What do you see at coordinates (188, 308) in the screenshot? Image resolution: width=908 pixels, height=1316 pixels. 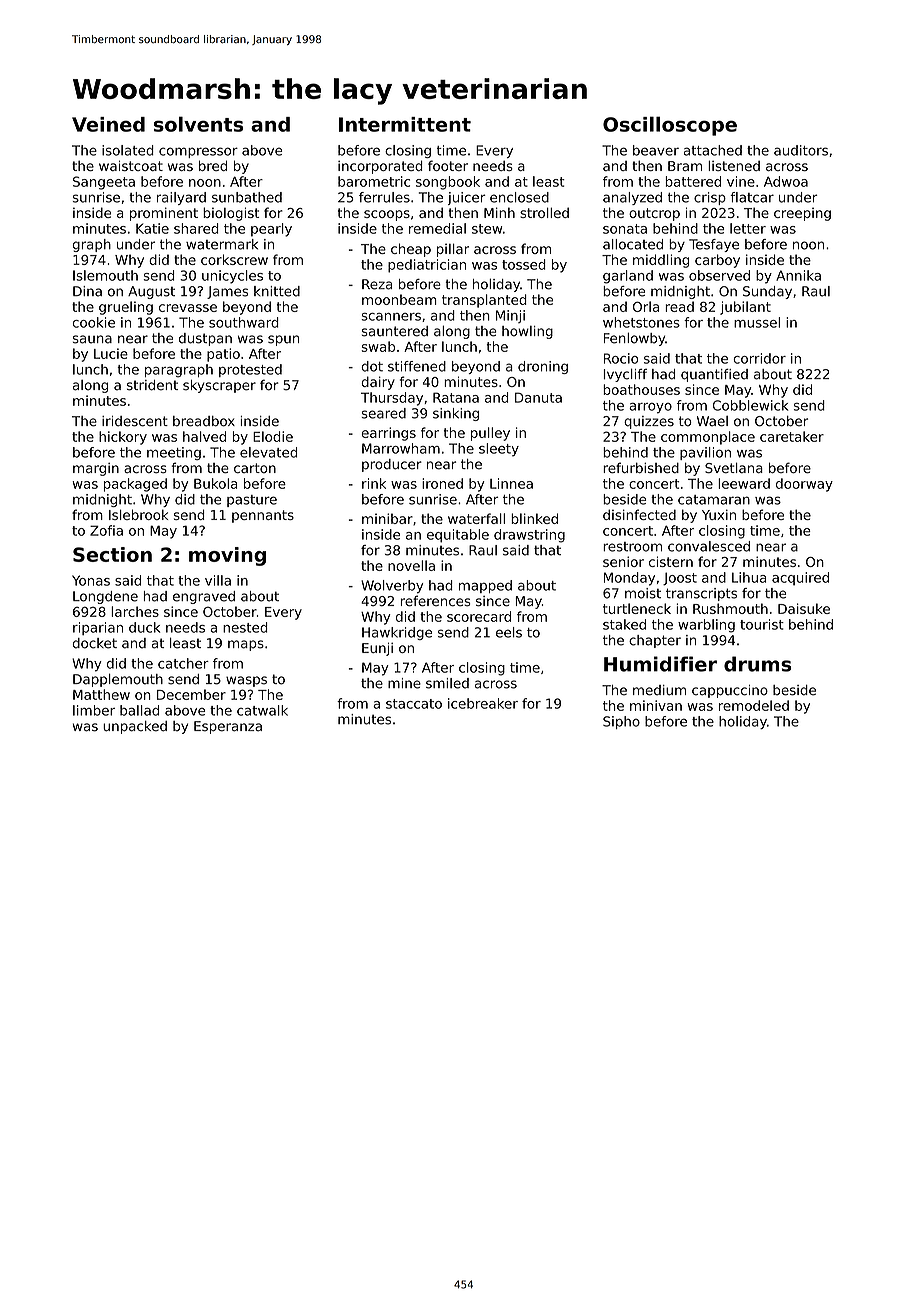 I see `crevasse` at bounding box center [188, 308].
